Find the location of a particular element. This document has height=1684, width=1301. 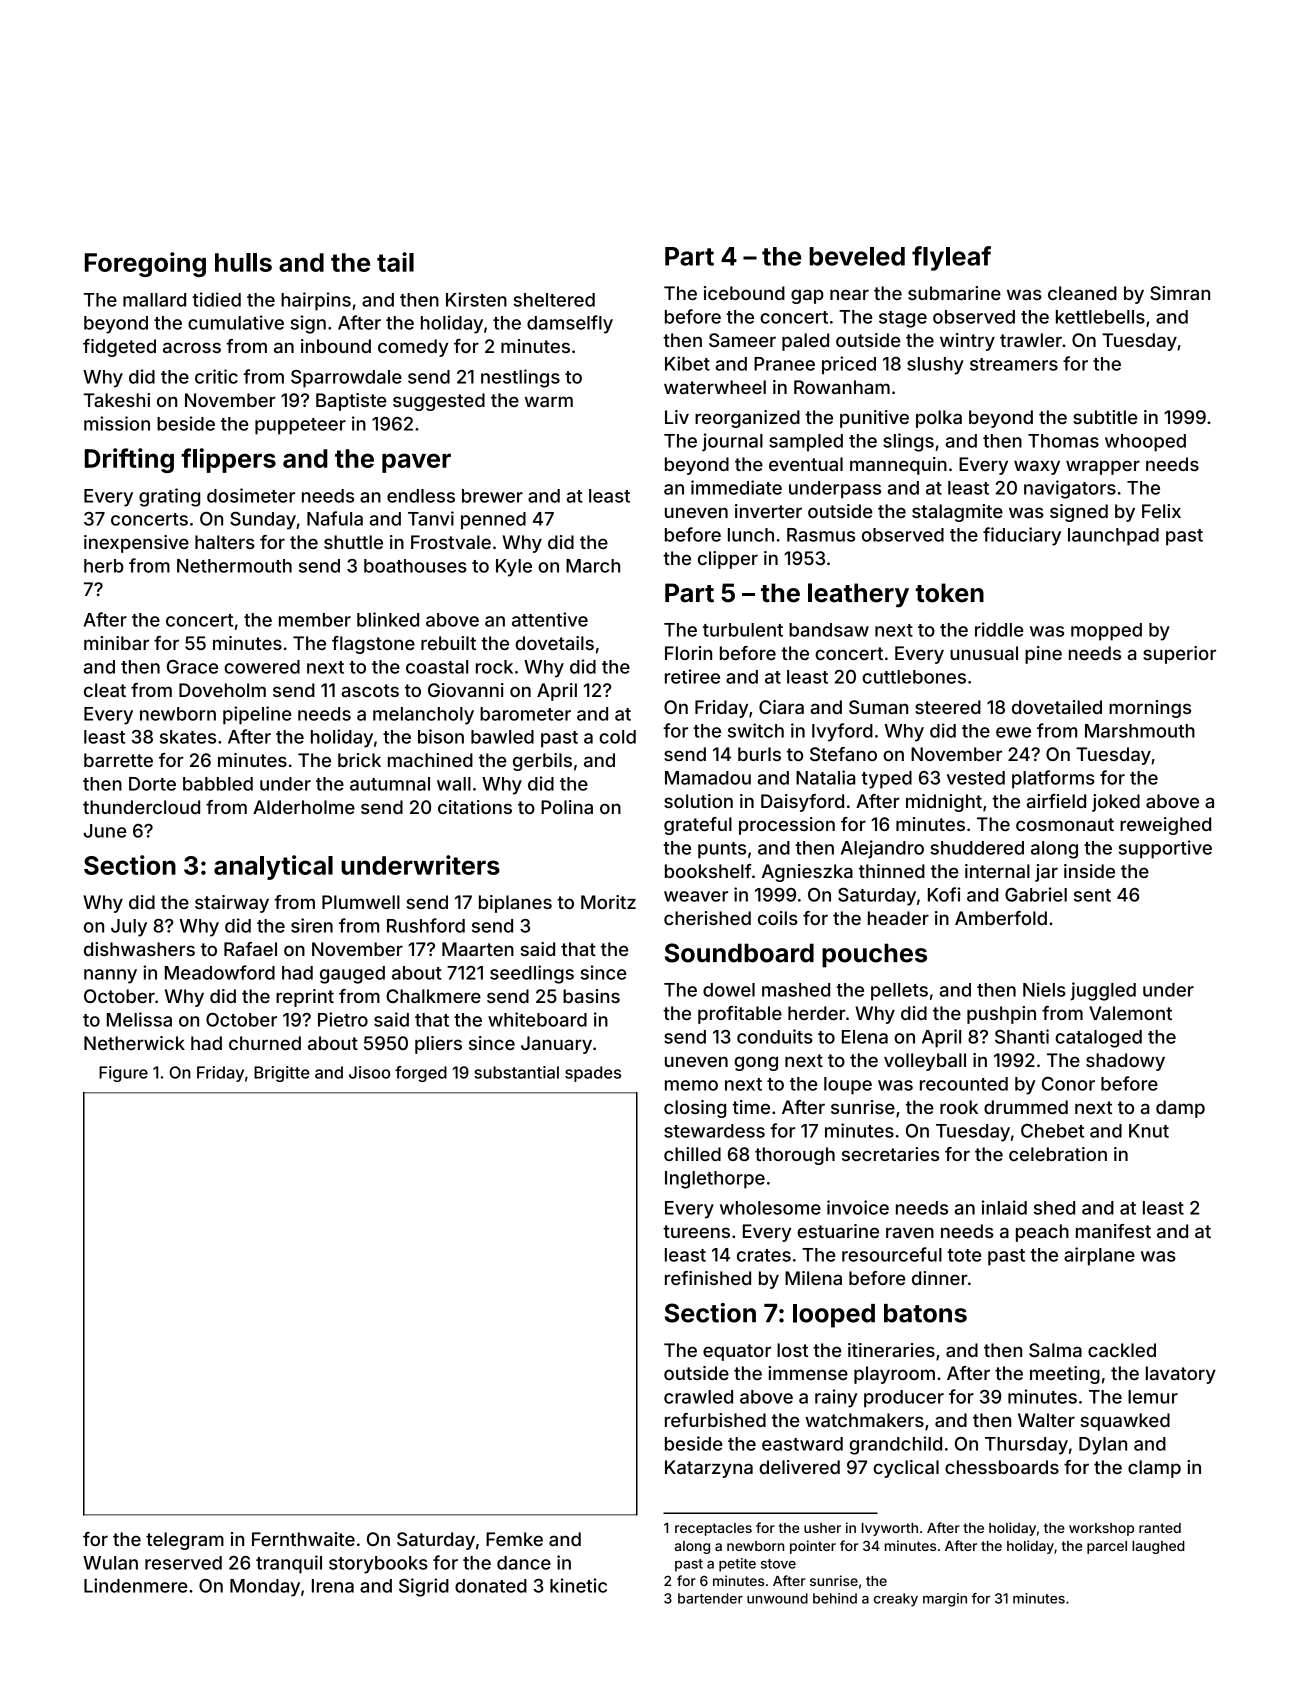

meeting is located at coordinates (1065, 1375).
